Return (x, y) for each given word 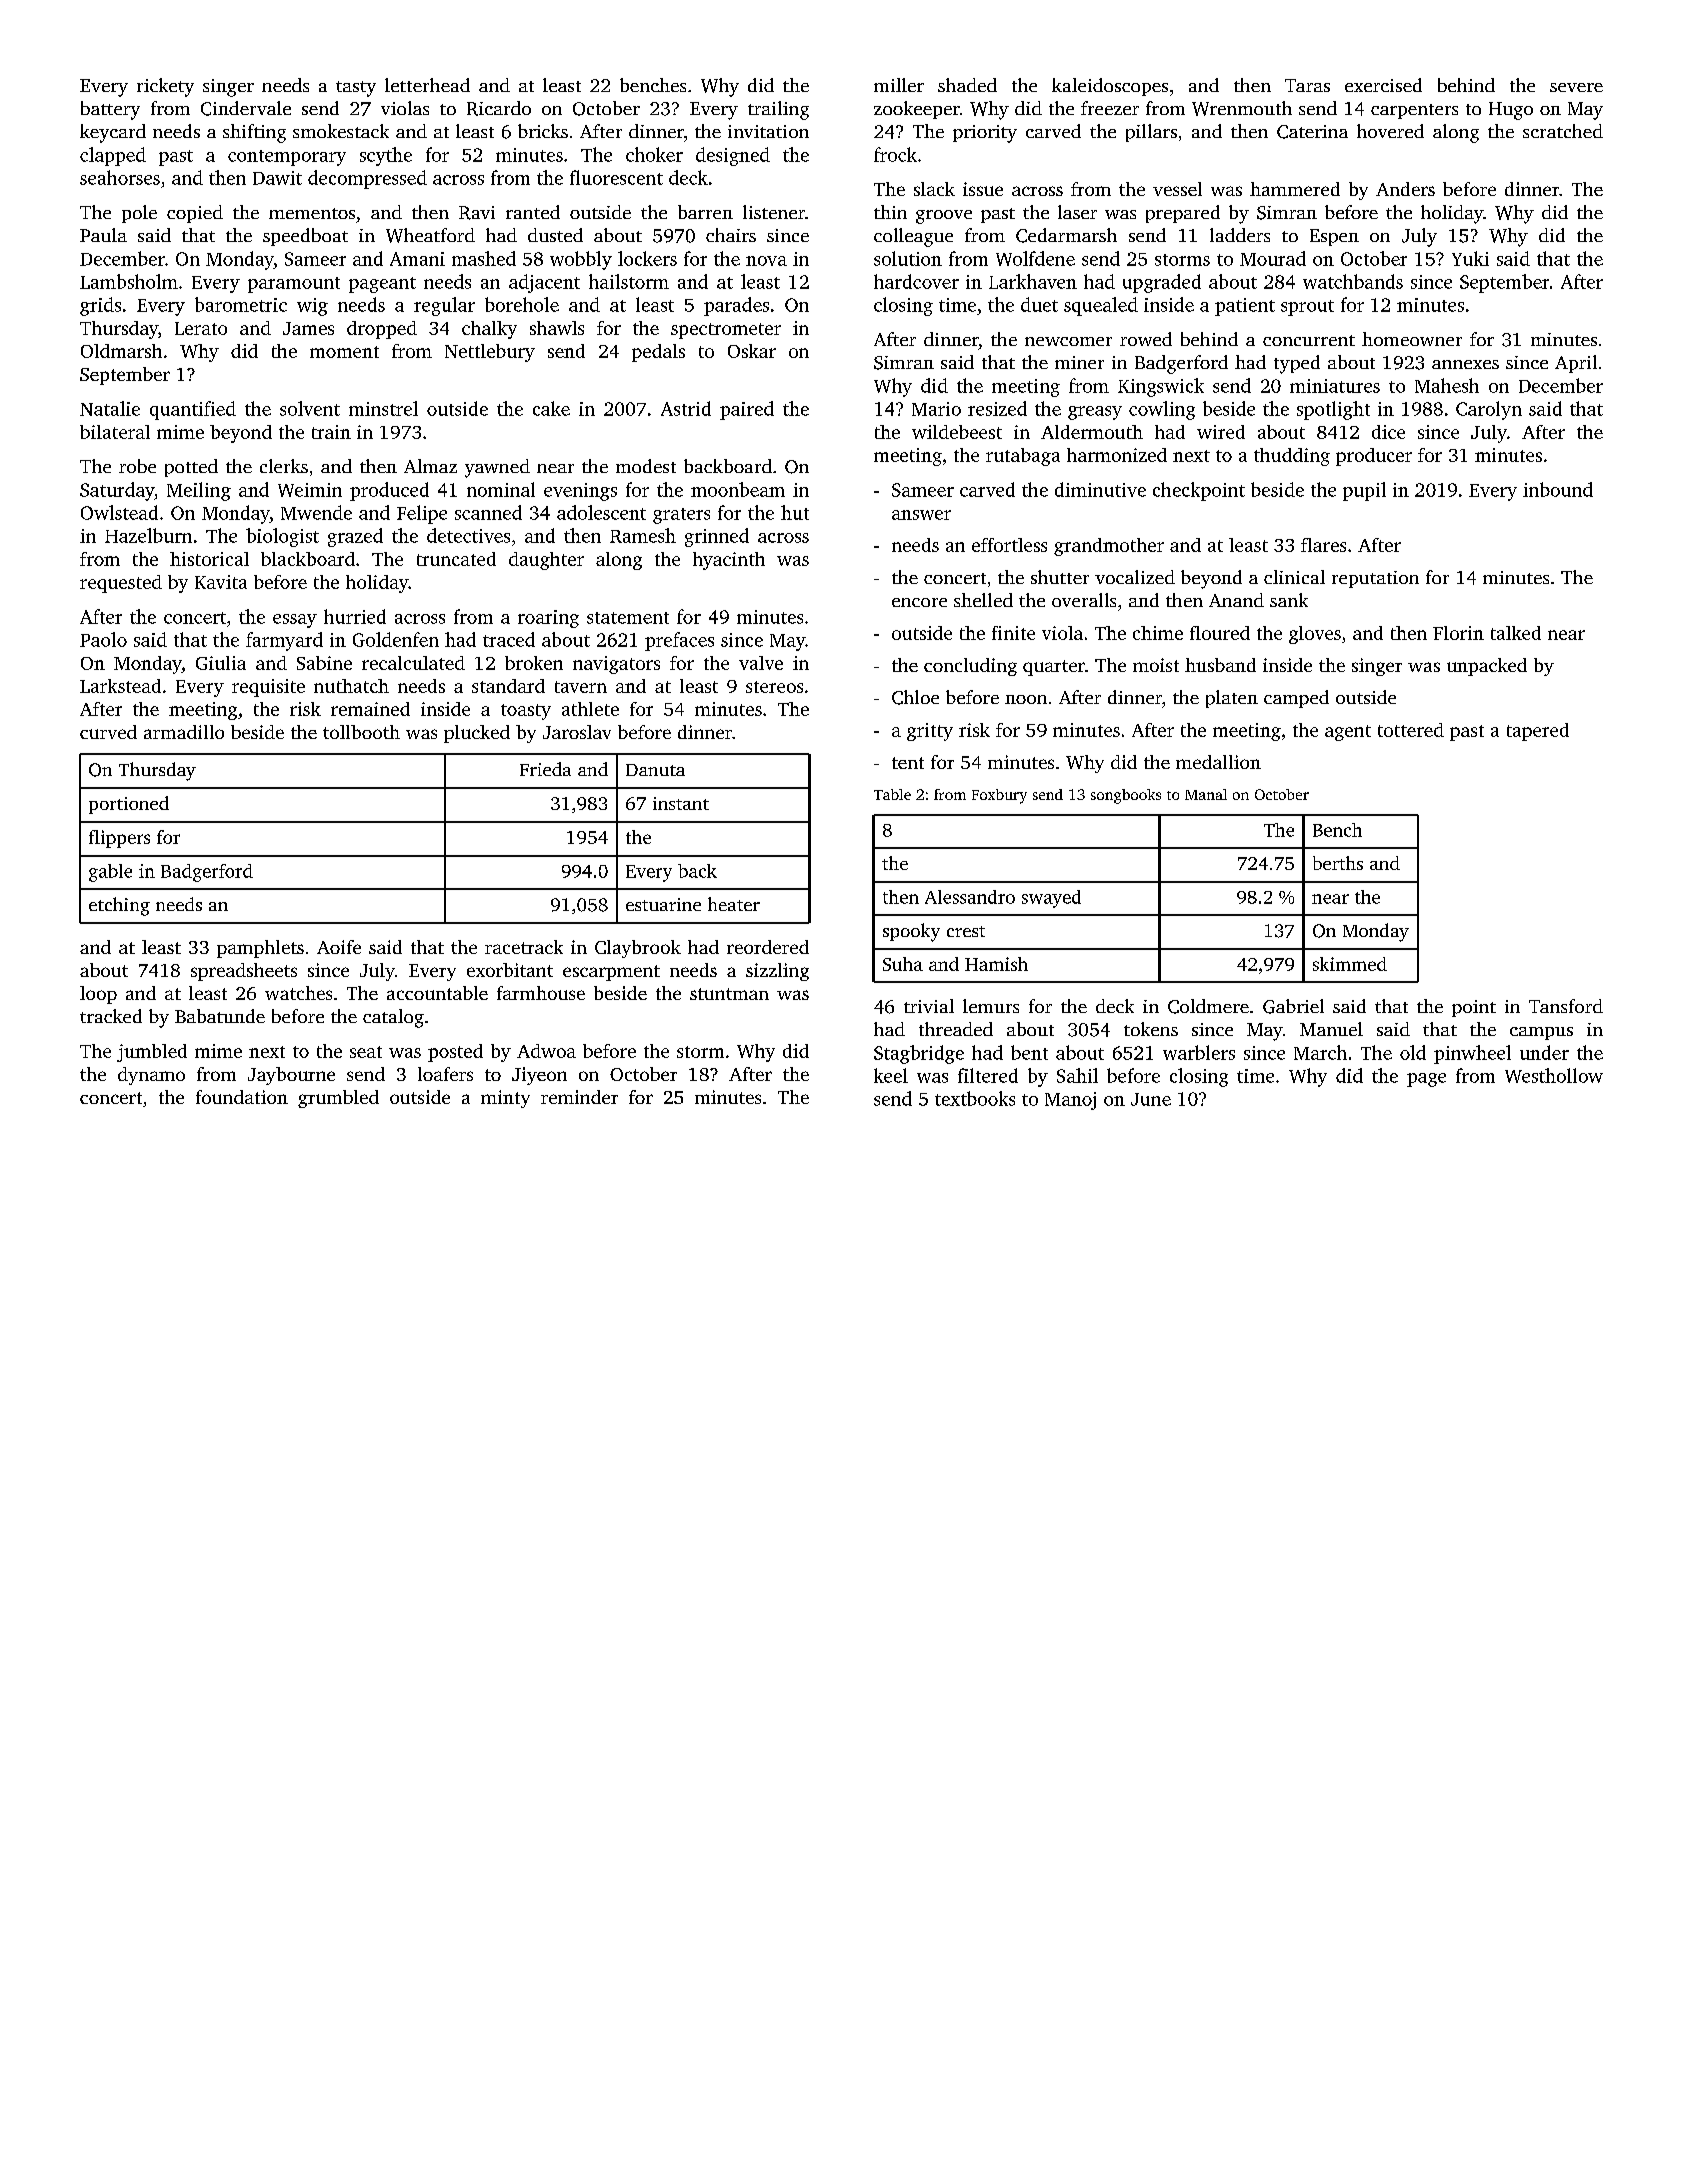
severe (1576, 87)
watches (298, 993)
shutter (1060, 577)
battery (110, 110)
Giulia (221, 663)
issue (983, 189)
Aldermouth (1092, 432)
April (1576, 364)
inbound (1558, 489)
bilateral (115, 432)
